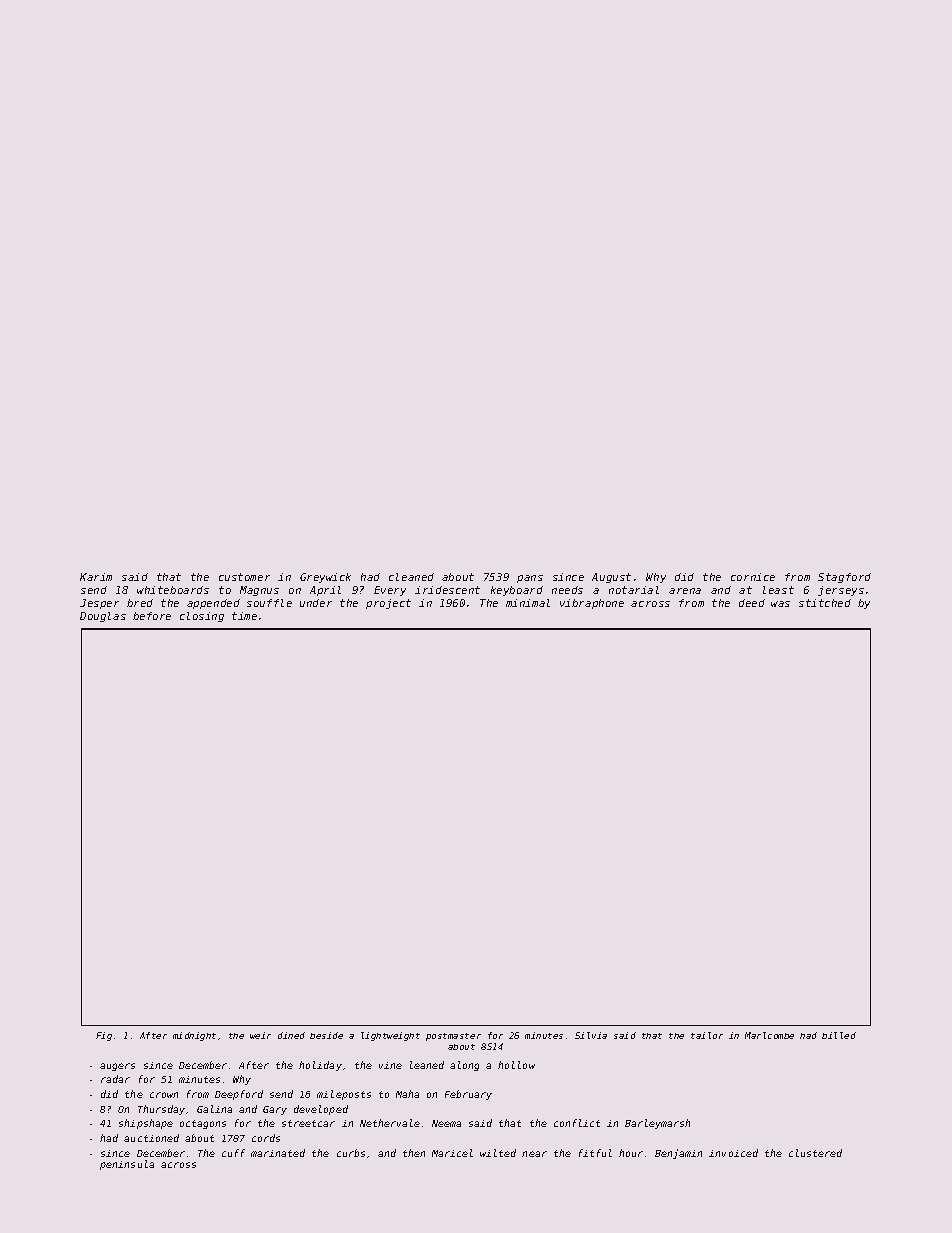  Describe the element at coordinates (244, 616) in the screenshot. I see `time` at that location.
